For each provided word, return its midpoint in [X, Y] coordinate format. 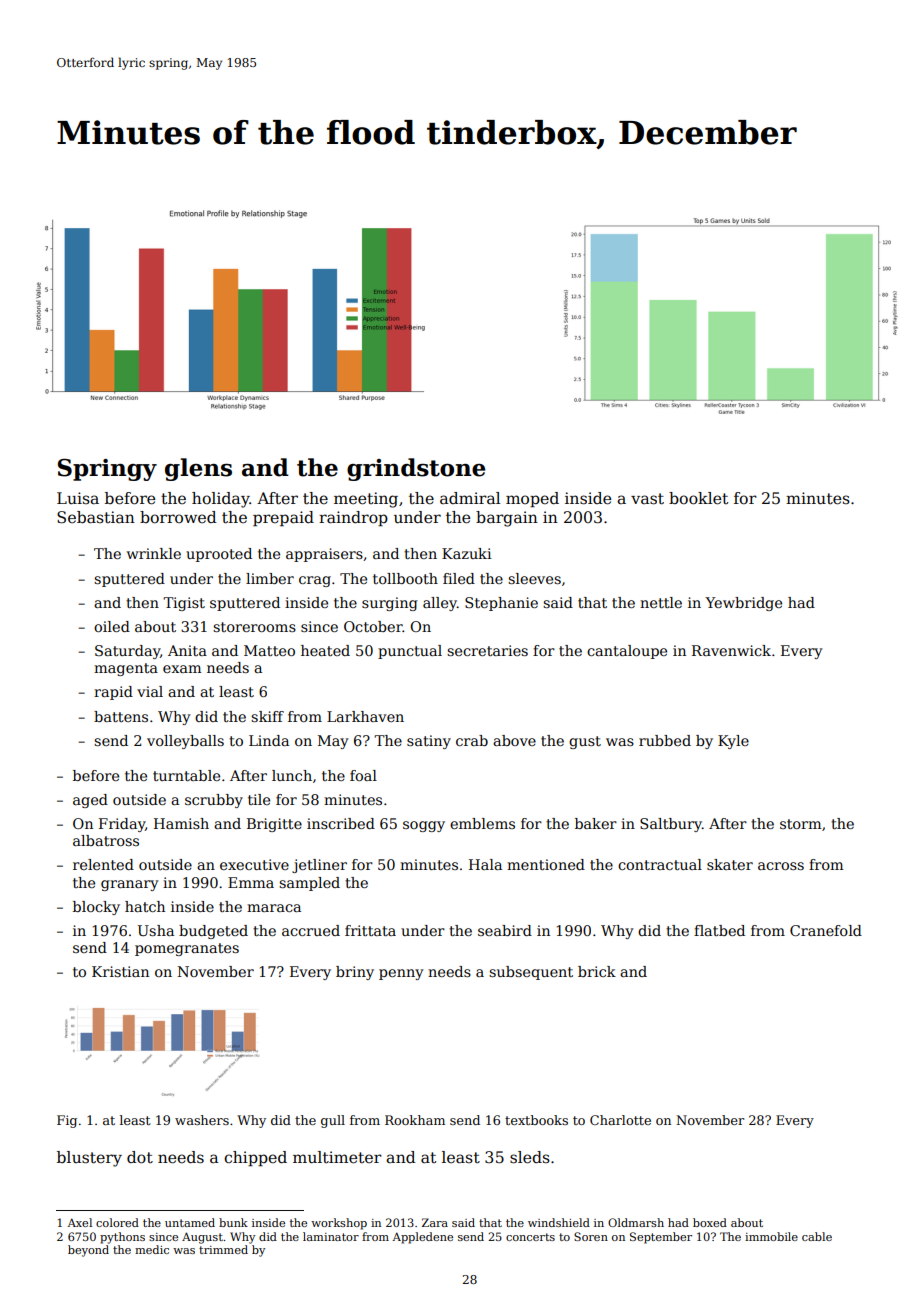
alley [440, 604]
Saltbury [671, 825]
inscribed [341, 823]
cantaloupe [627, 652]
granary [130, 885]
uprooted [219, 555]
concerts [530, 1237]
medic [152, 1249]
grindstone [416, 469]
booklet [698, 498]
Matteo [269, 650]
